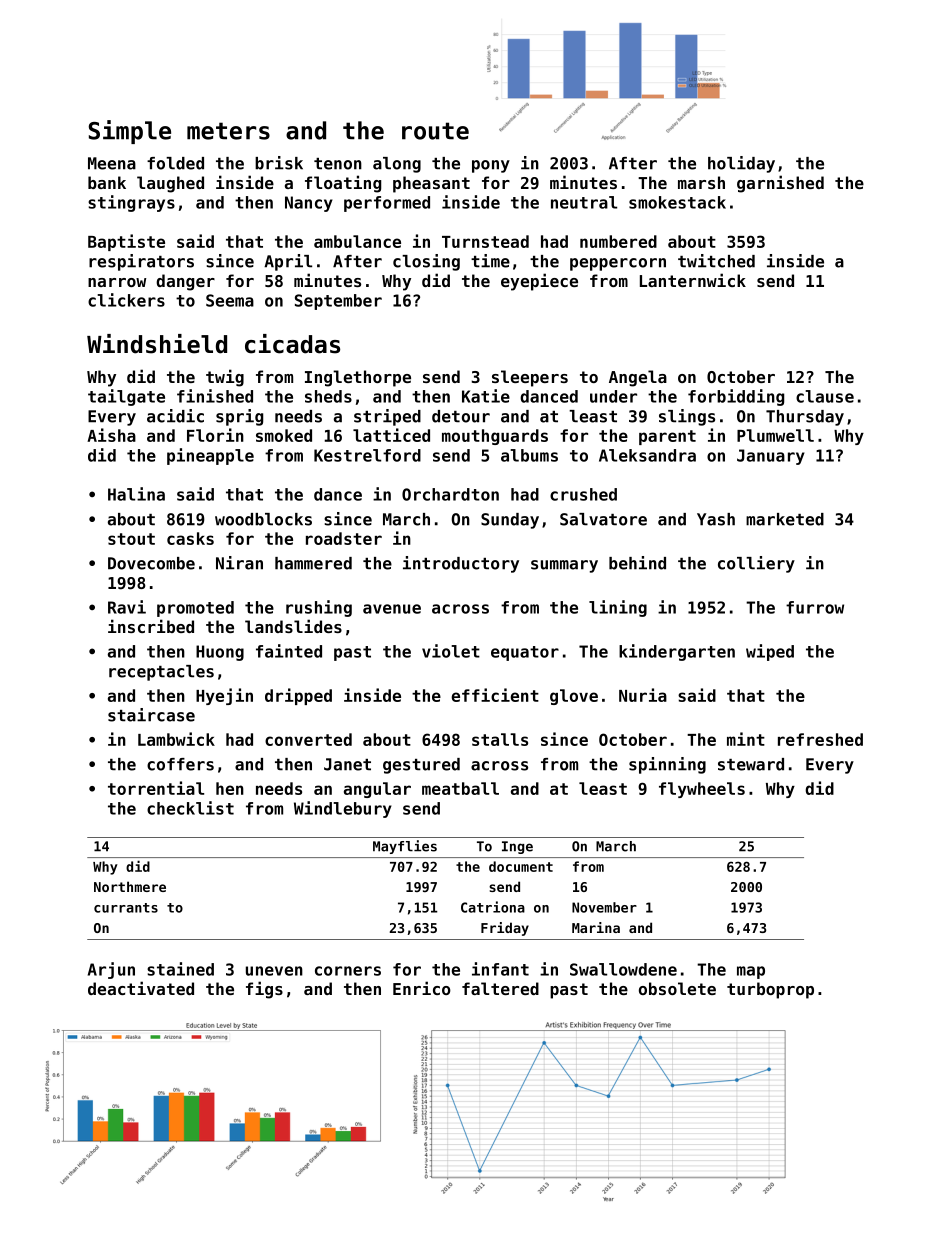  Describe the element at coordinates (770, 990) in the screenshot. I see `turboprop` at that location.
